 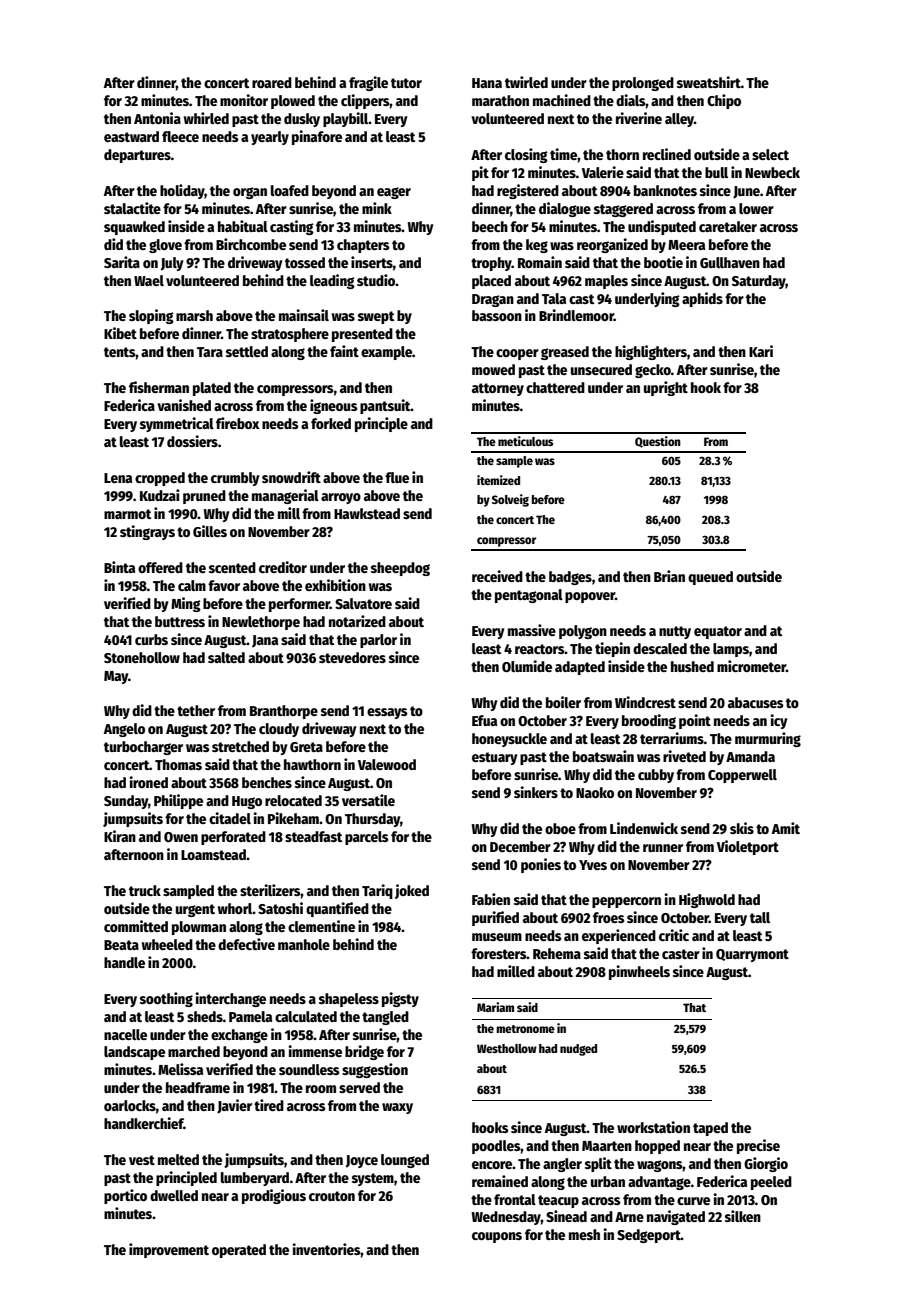 I want to click on twirled, so click(x=526, y=82).
